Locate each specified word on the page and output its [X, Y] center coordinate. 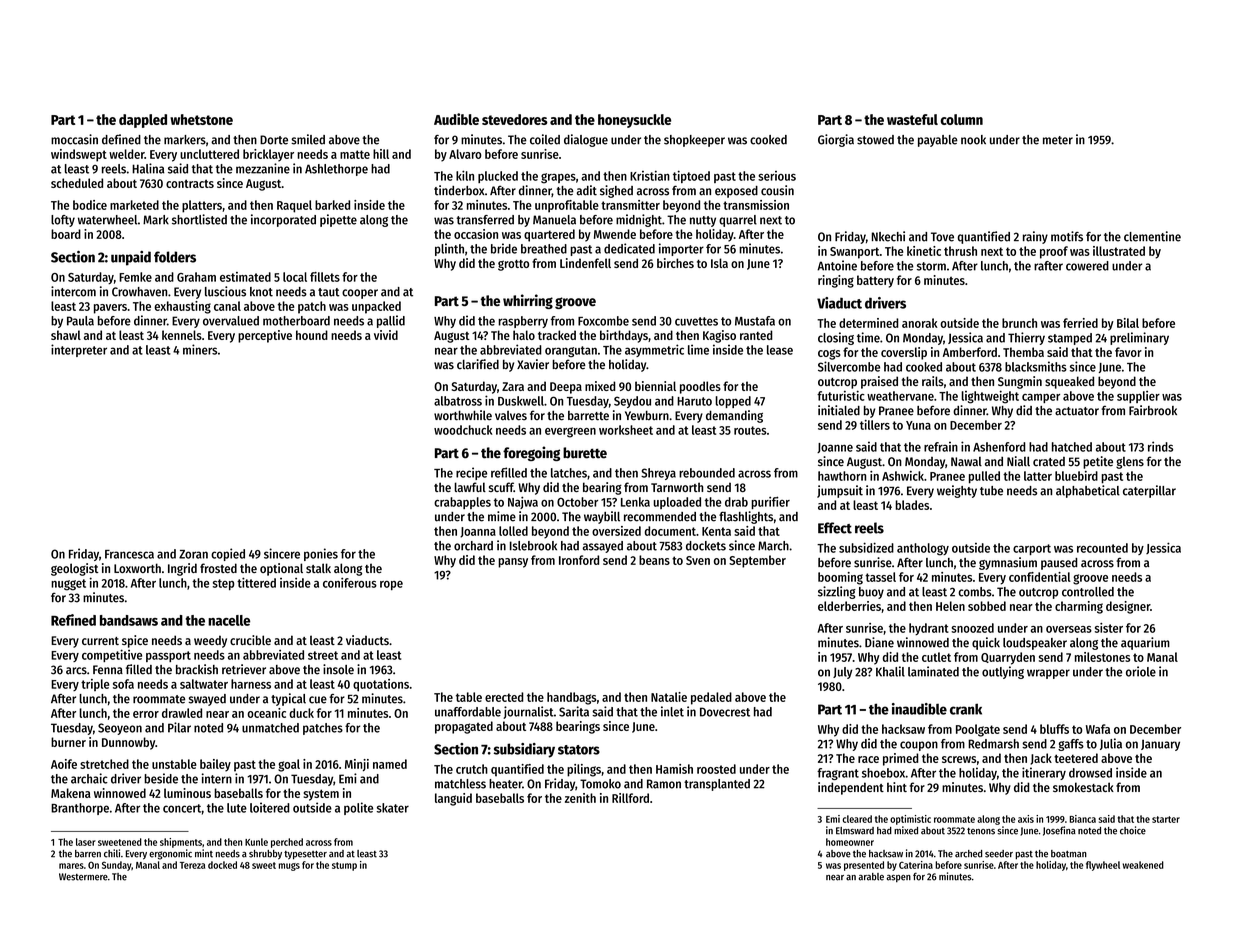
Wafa [1098, 729]
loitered [270, 807]
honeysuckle [634, 121]
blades [912, 505]
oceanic [266, 713]
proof [1054, 252]
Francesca [129, 554]
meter [1058, 140]
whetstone [201, 119]
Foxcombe [603, 321]
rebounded [707, 473]
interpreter [79, 350]
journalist [528, 712]
